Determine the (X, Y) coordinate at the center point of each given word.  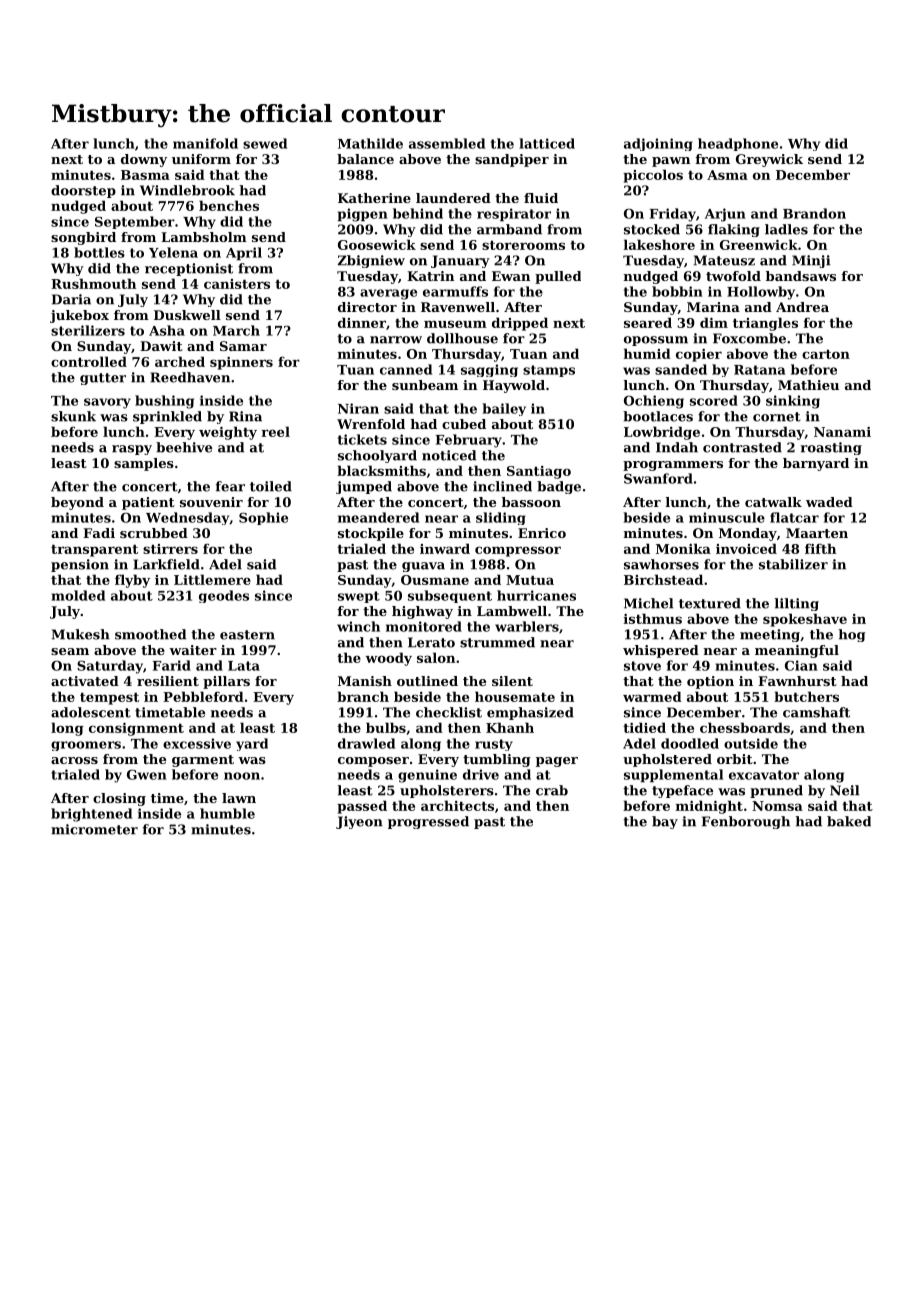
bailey (504, 409)
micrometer (94, 829)
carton (826, 354)
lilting (797, 604)
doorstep (83, 191)
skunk (73, 416)
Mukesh (81, 634)
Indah (677, 447)
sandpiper (512, 160)
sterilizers (88, 330)
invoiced (746, 548)
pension (80, 565)
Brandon (814, 213)
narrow (396, 340)
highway (422, 612)
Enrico (542, 533)
